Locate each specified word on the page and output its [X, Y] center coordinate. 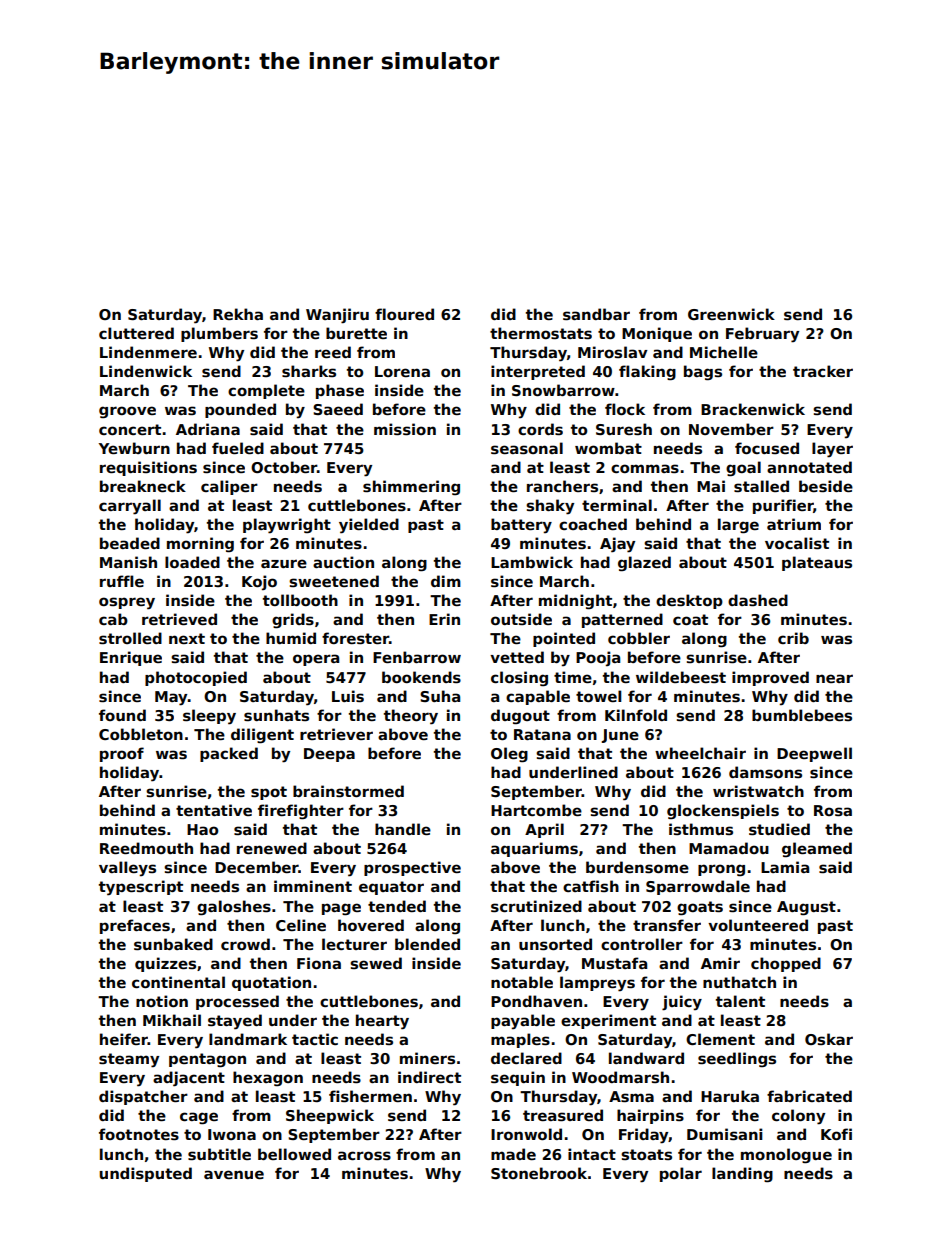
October [284, 467]
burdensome [637, 867]
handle [403, 829]
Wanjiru [337, 316]
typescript [141, 888]
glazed [644, 564]
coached [593, 524]
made [513, 1154]
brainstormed [348, 791]
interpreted [538, 372]
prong [721, 870]
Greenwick [731, 314]
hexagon [268, 1078]
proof [122, 754]
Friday [644, 1136]
